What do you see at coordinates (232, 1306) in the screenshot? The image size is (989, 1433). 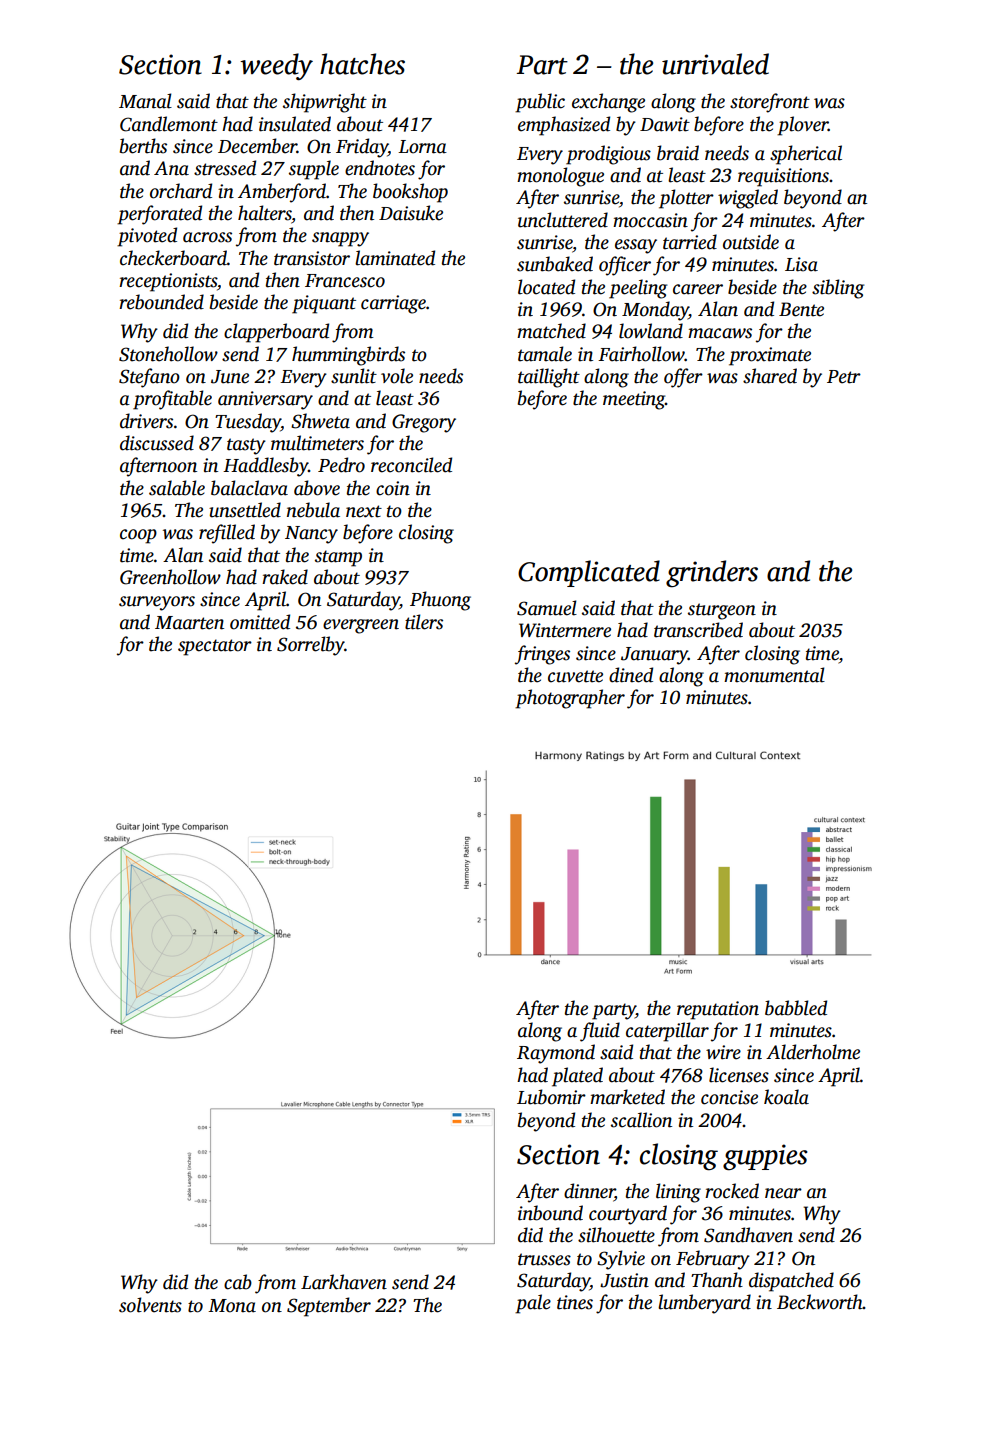 I see `Mona` at bounding box center [232, 1306].
